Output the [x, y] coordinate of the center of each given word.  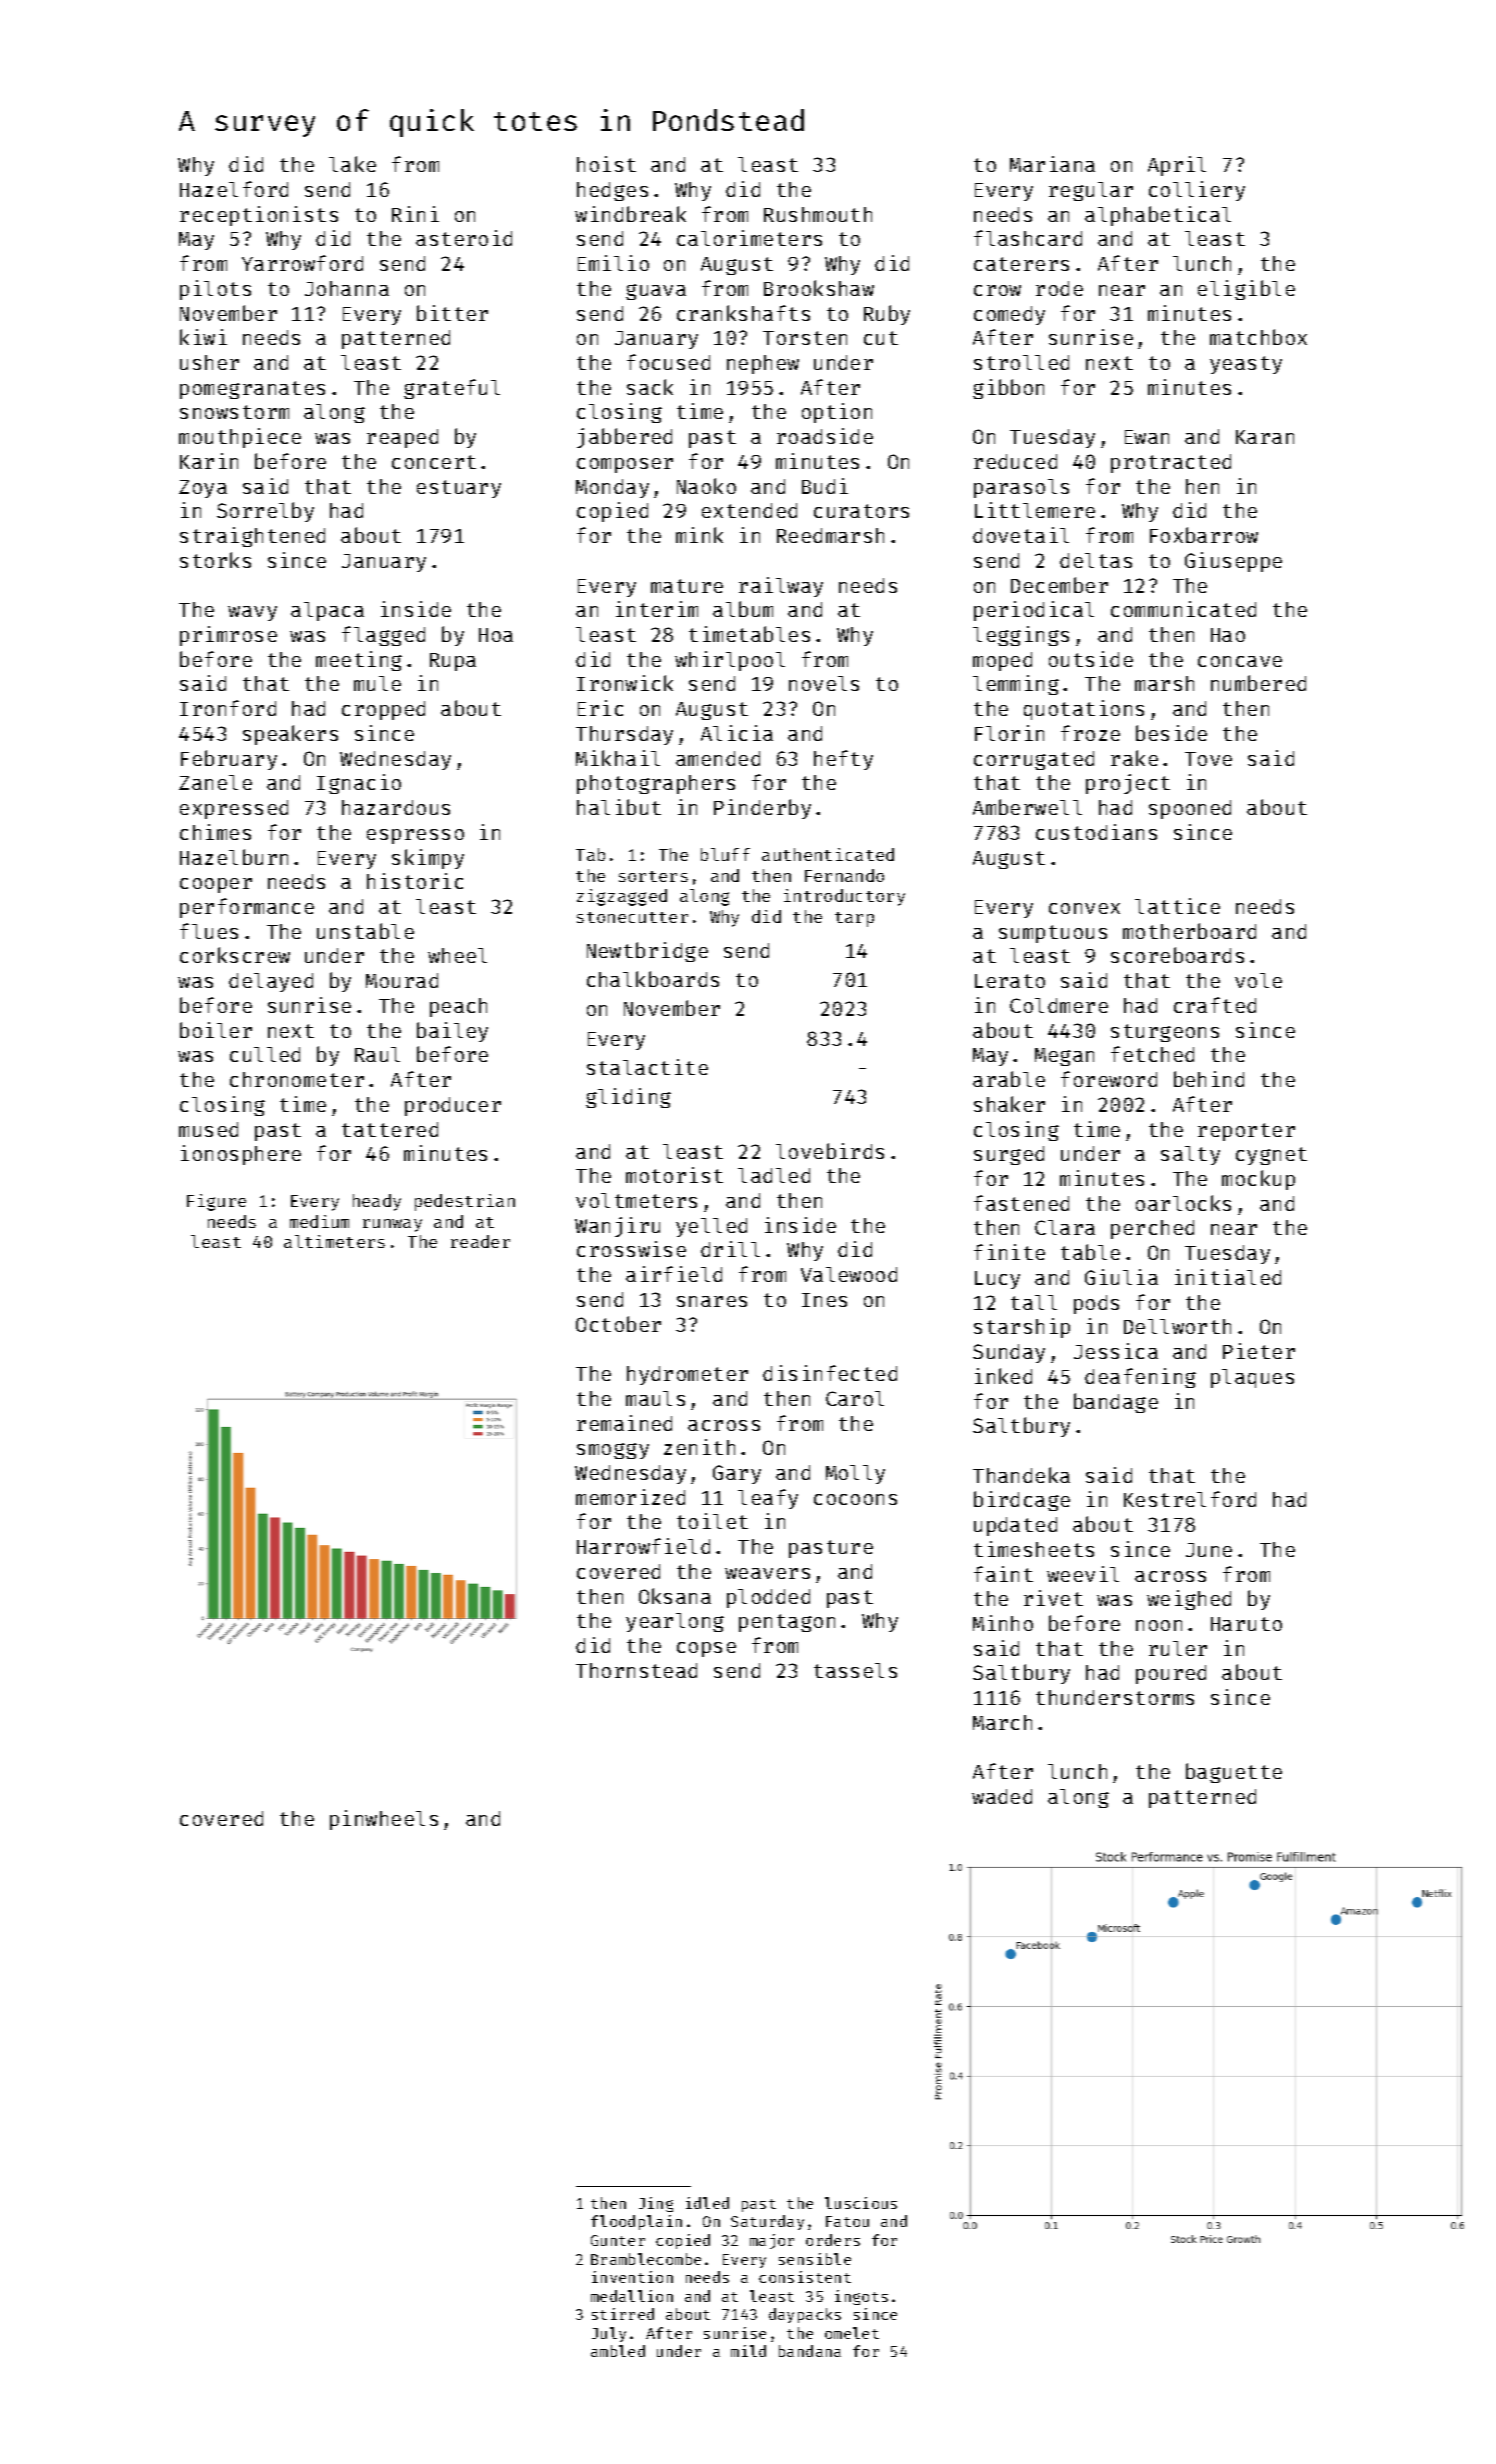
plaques [1252, 1378]
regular [1091, 191]
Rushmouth [818, 214]
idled [707, 2203]
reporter [1246, 1132]
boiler [216, 1030]
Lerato [1010, 981]
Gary [737, 1474]
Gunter [618, 2240]
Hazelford [234, 189]
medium [319, 1221]
